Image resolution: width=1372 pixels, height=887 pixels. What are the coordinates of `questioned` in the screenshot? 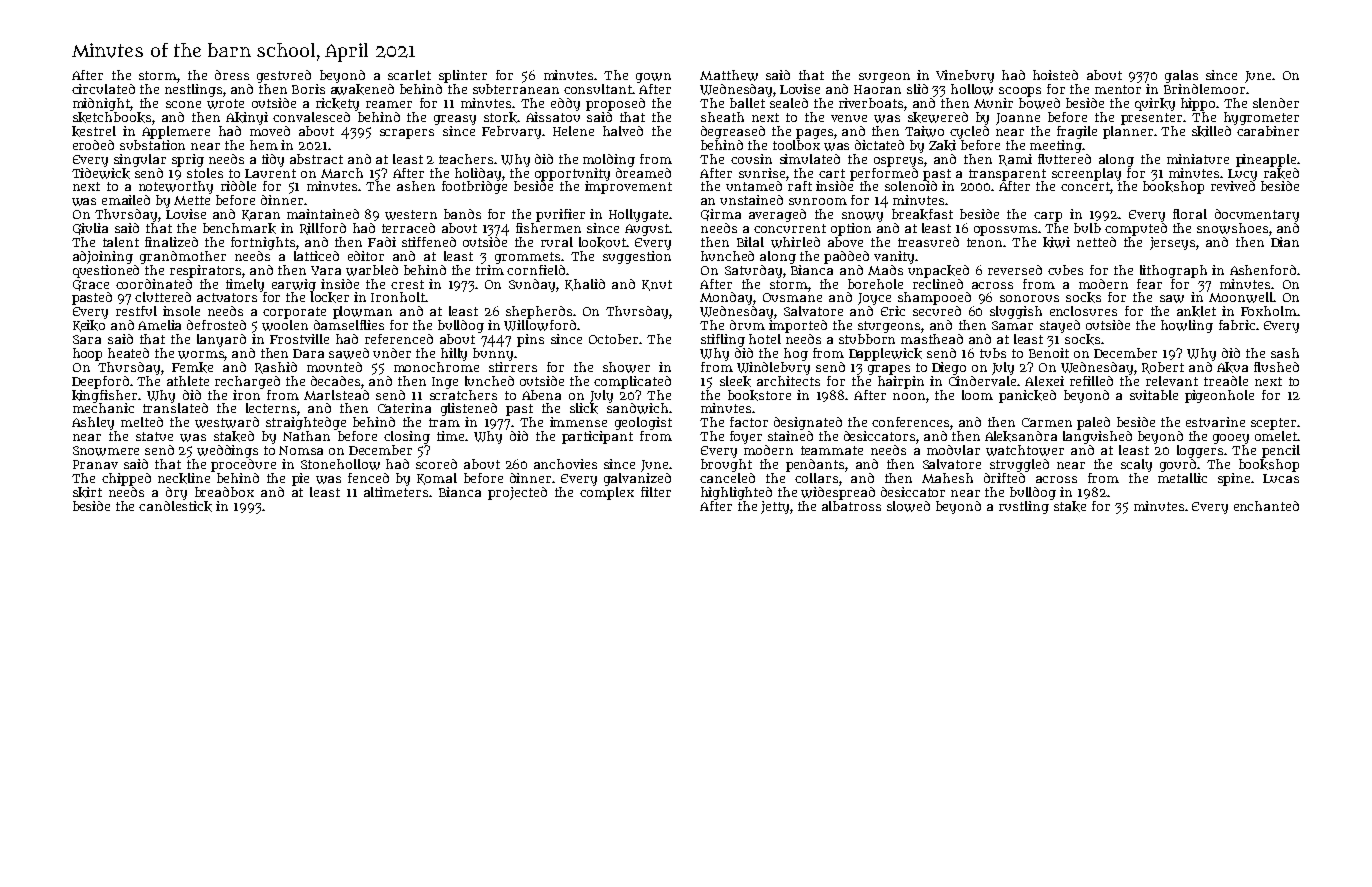 It's located at (106, 271).
